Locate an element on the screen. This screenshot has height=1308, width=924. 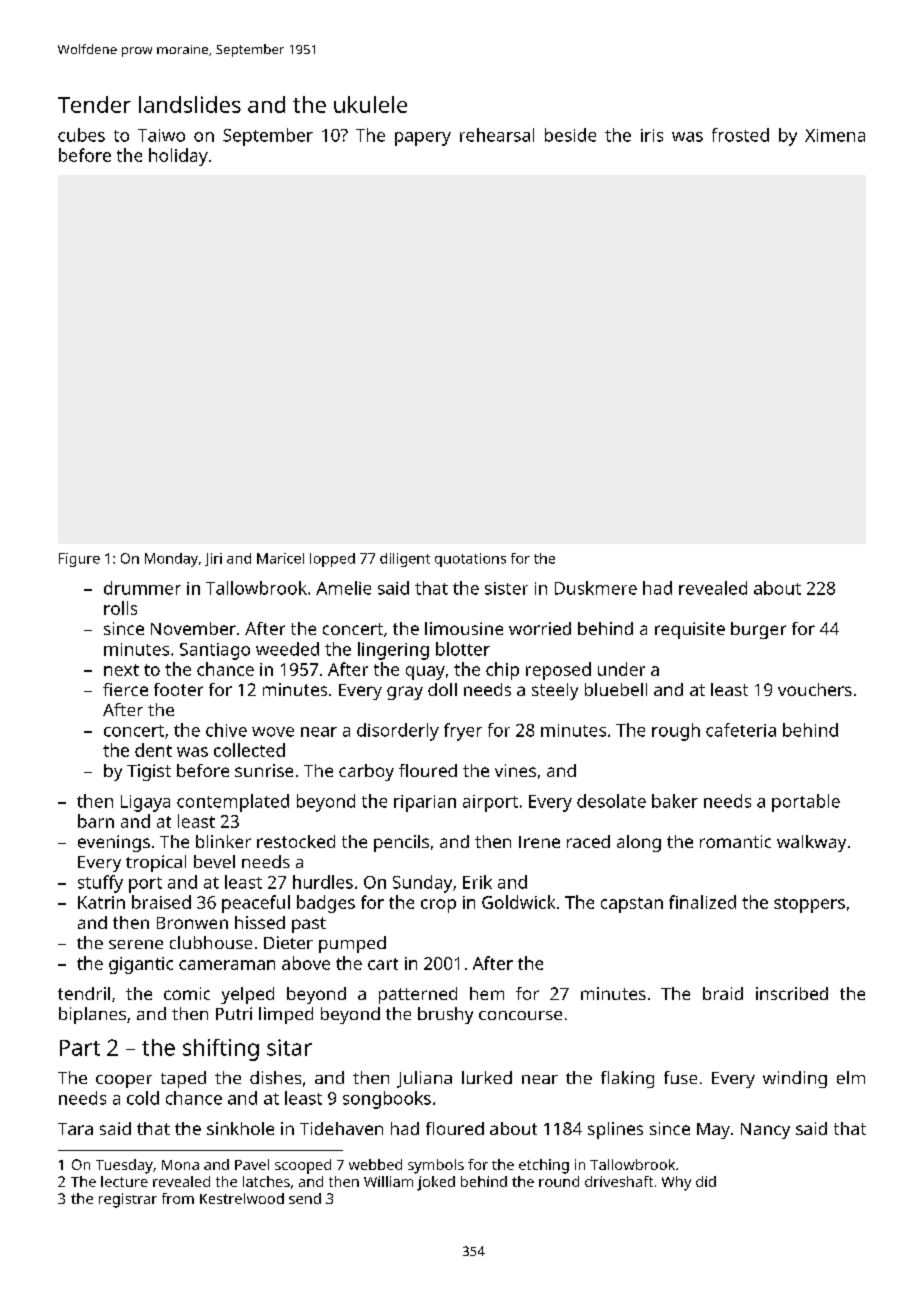
holiday is located at coordinates (178, 157).
